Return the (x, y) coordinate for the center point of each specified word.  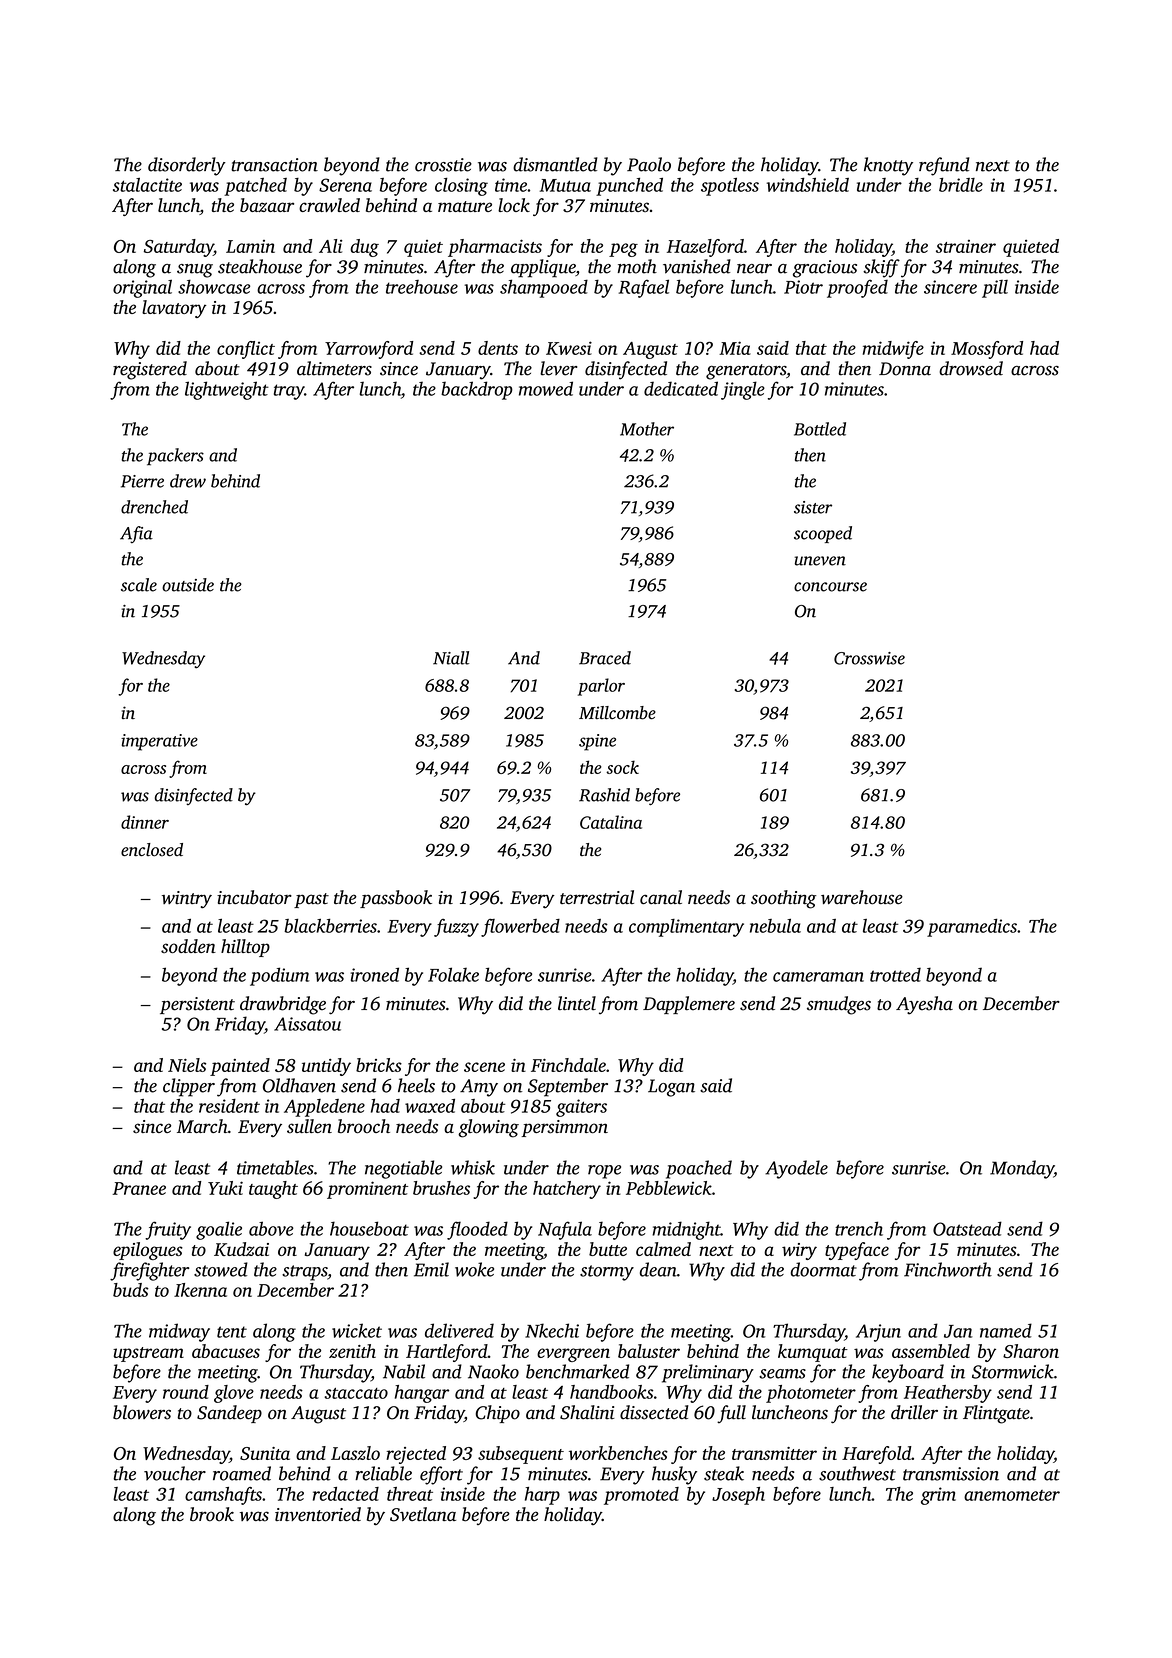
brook (212, 1514)
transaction (274, 165)
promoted (641, 1496)
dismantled (555, 164)
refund (944, 166)
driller (914, 1412)
